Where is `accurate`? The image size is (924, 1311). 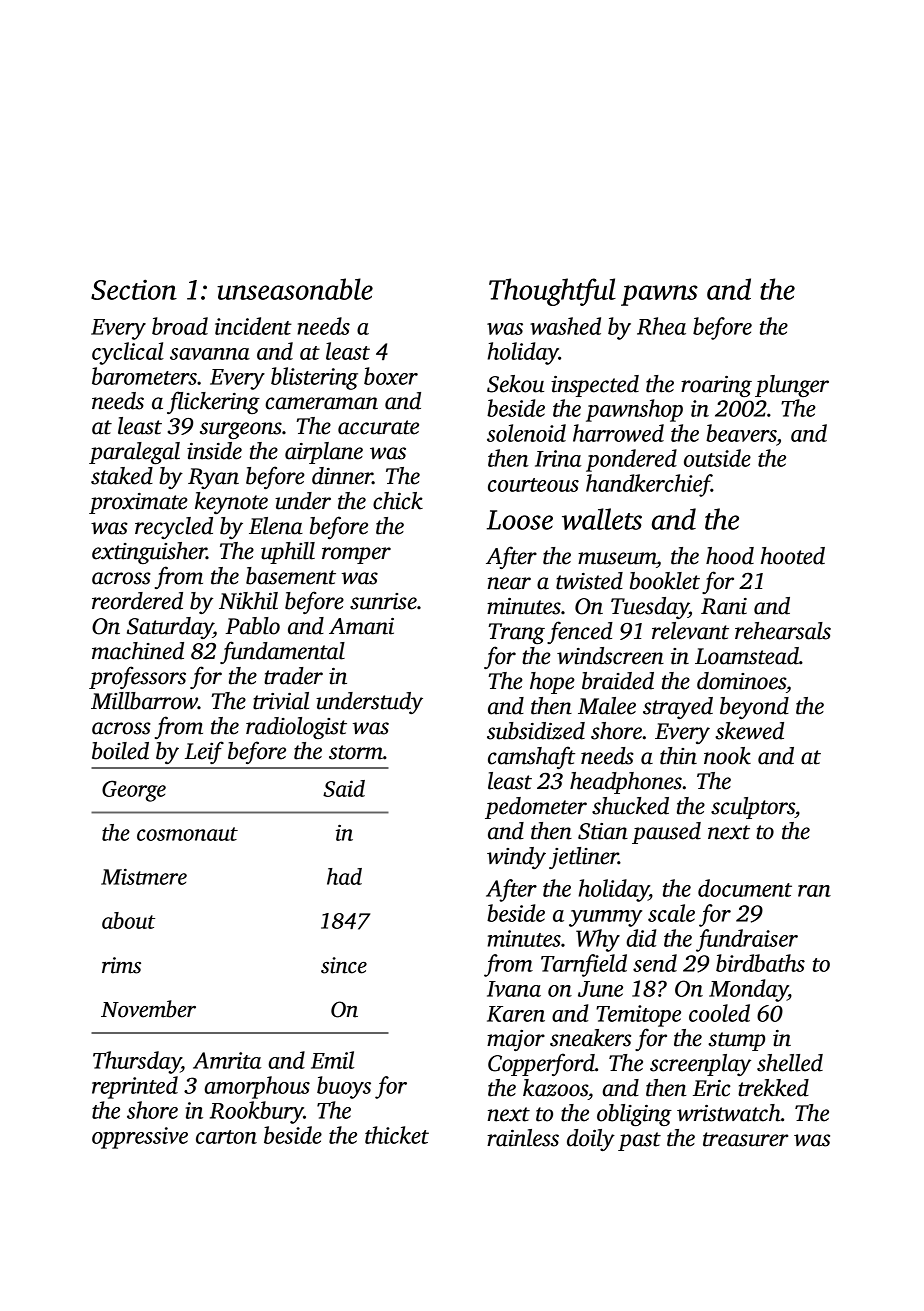
accurate is located at coordinates (378, 427).
